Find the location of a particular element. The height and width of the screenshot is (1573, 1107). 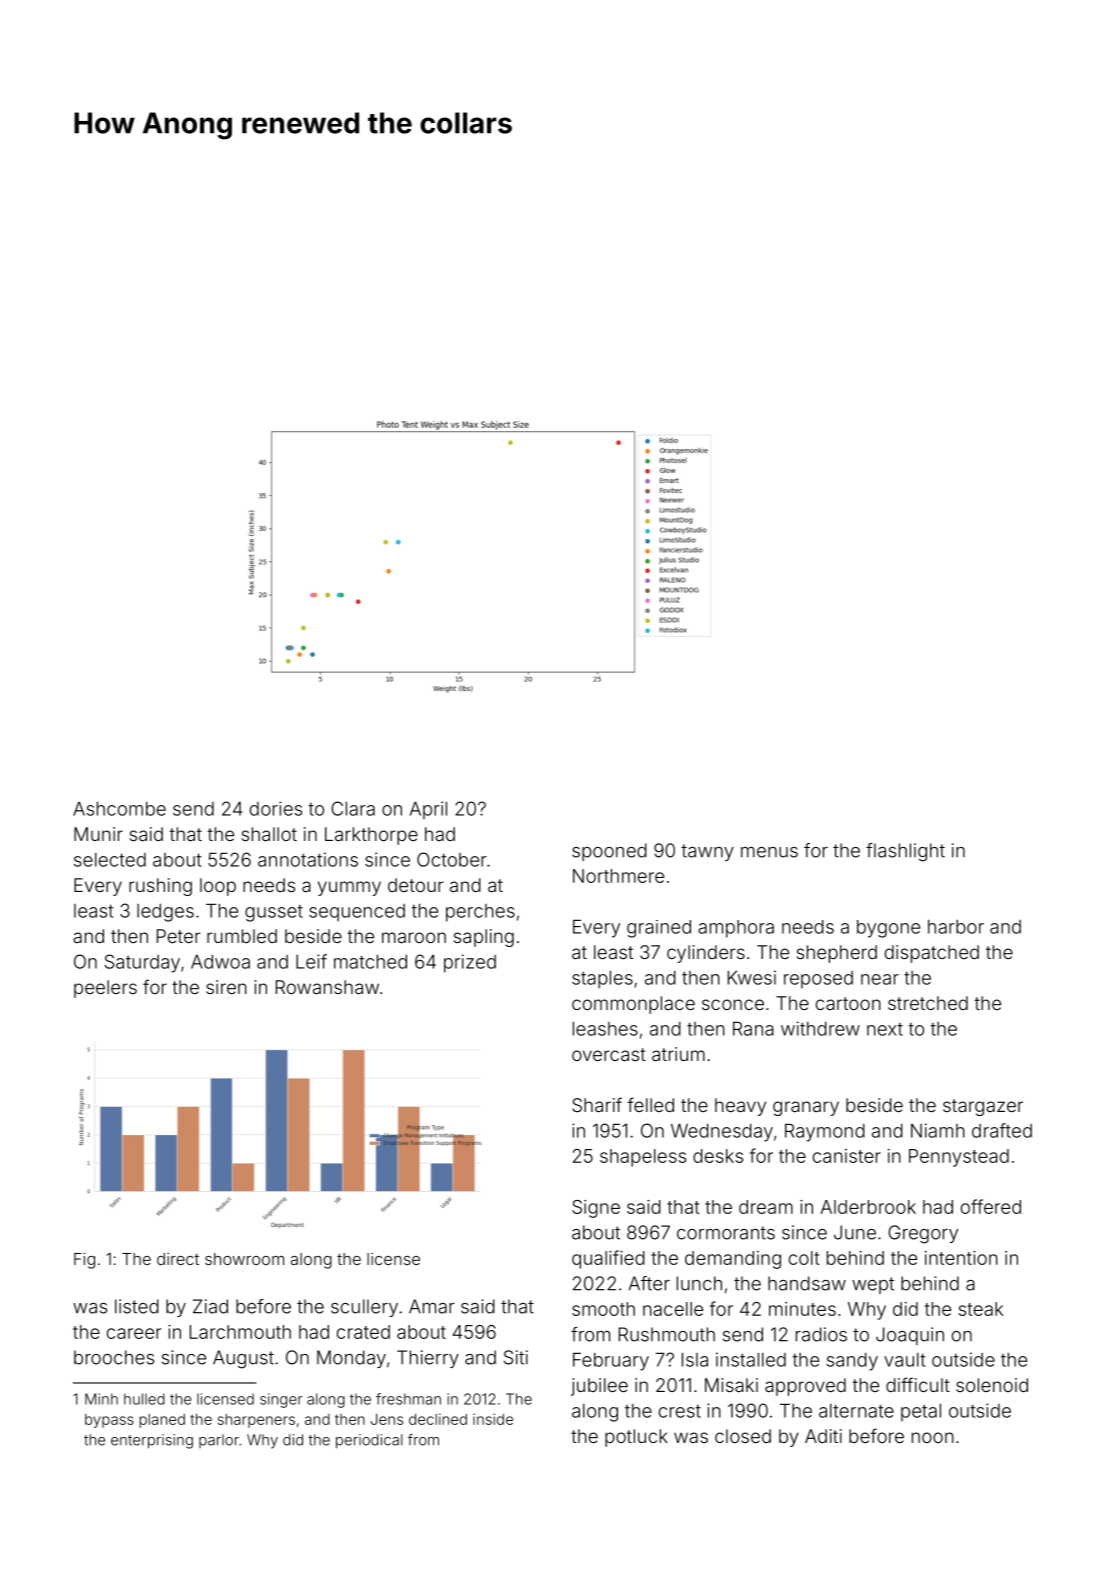

menus is located at coordinates (769, 852).
